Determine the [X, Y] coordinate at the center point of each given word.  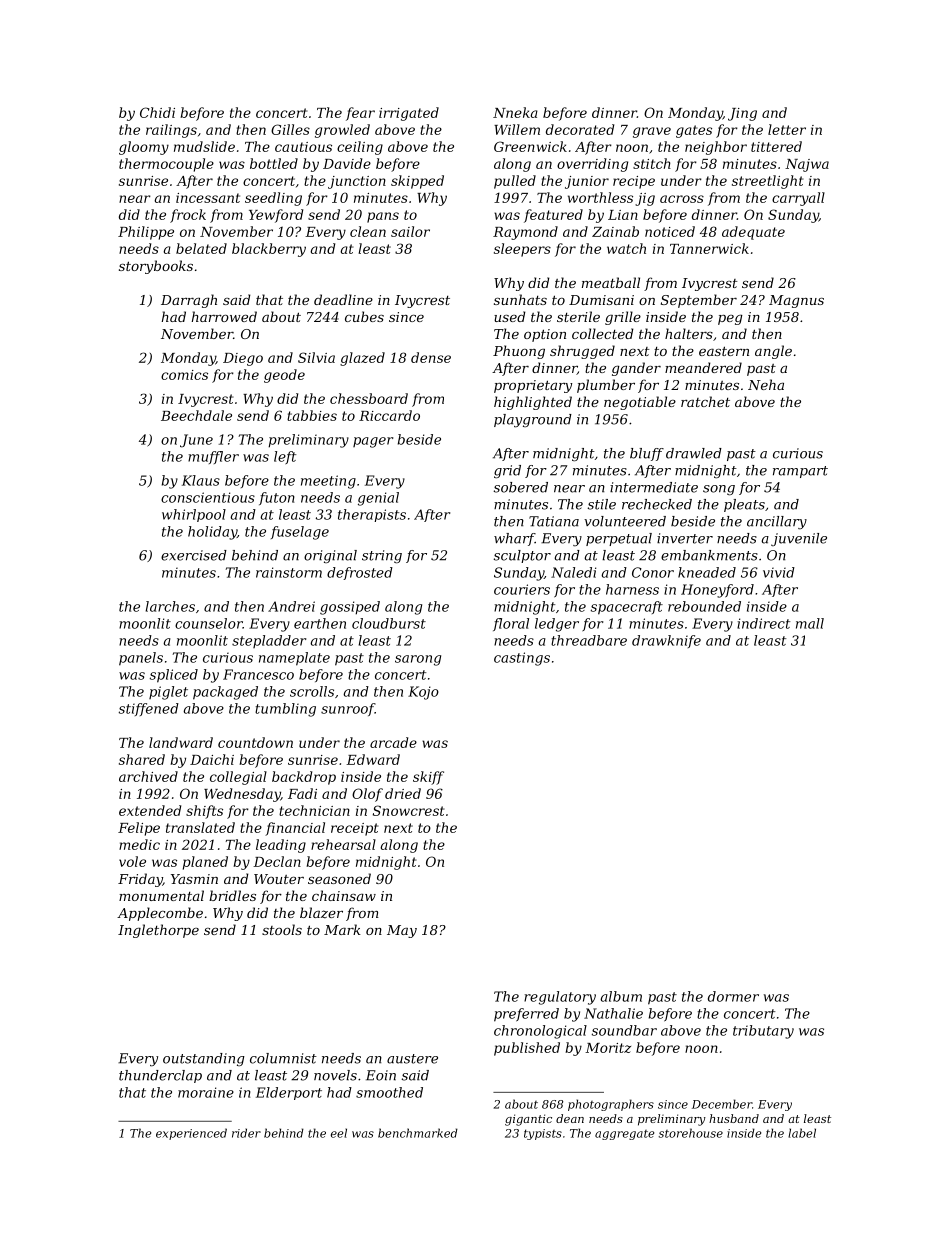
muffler [213, 457]
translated [200, 827]
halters [689, 333]
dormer [733, 996]
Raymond [525, 233]
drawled [694, 453]
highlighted [533, 403]
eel [339, 1133]
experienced [191, 1134]
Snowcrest [408, 810]
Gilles [290, 129]
